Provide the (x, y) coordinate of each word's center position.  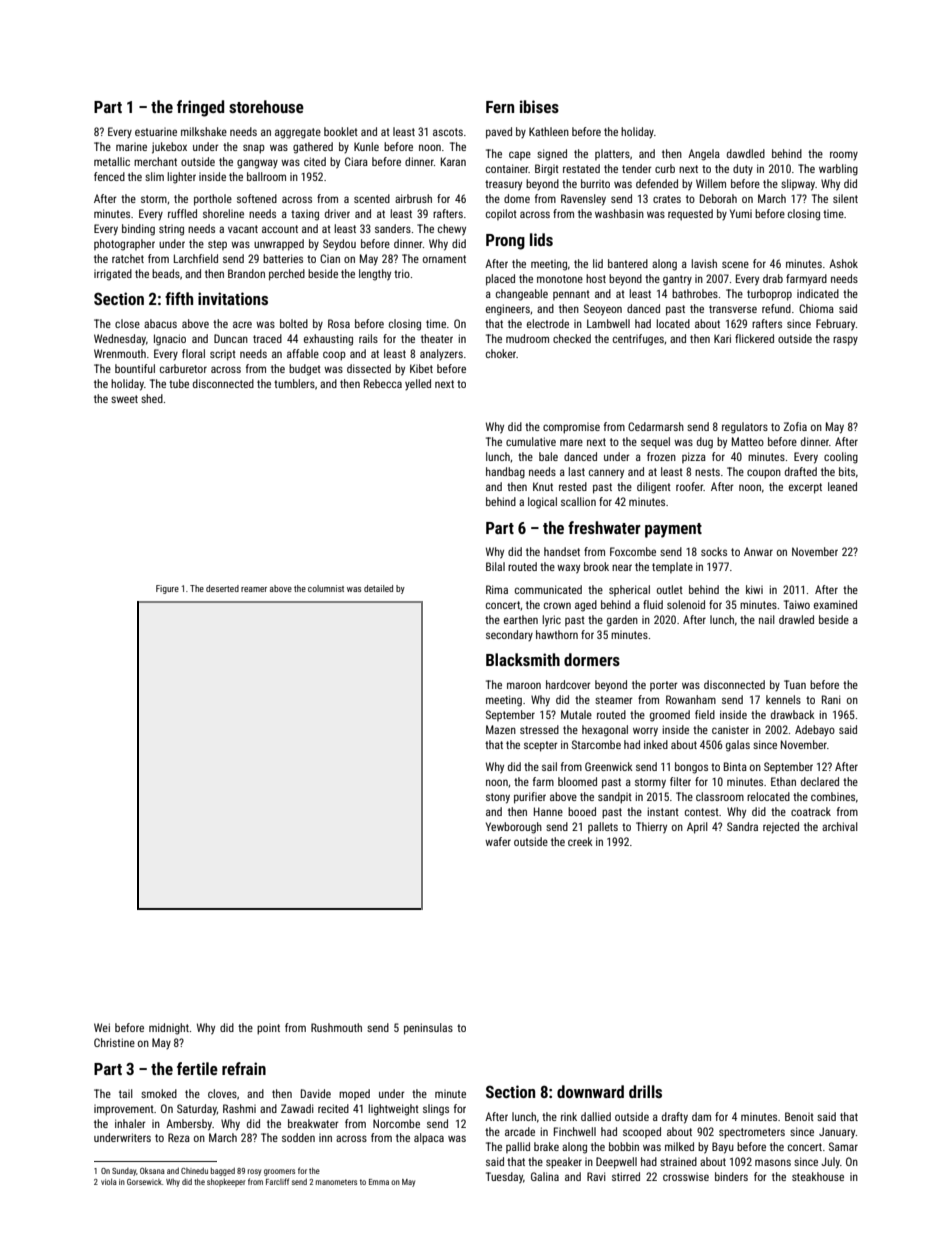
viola (109, 1181)
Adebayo (815, 730)
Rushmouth (336, 1027)
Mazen (501, 729)
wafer (498, 841)
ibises (539, 106)
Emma (379, 1182)
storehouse (266, 106)
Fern (500, 107)
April (697, 828)
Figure (167, 589)
